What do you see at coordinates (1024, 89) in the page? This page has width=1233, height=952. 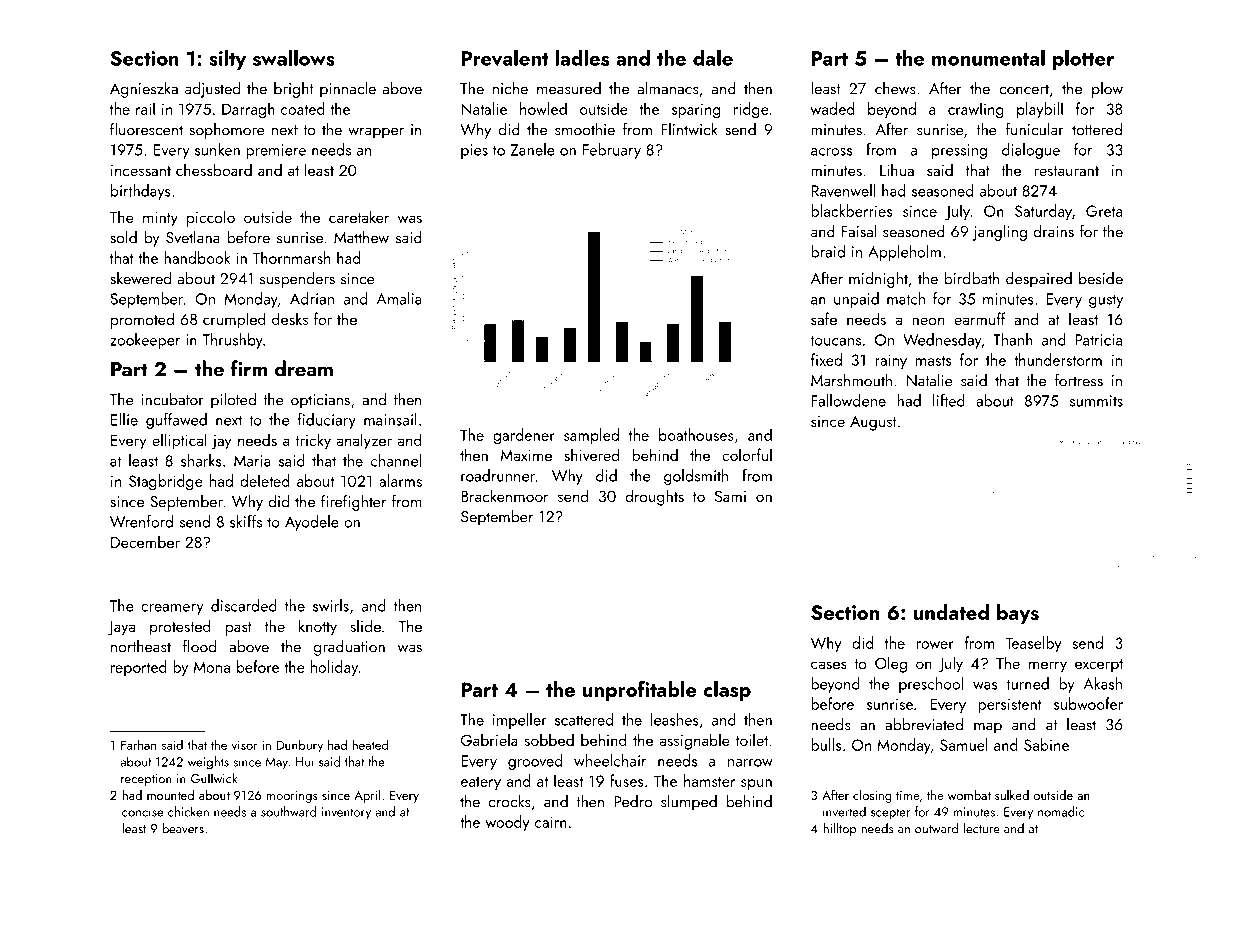 I see `concert` at bounding box center [1024, 89].
